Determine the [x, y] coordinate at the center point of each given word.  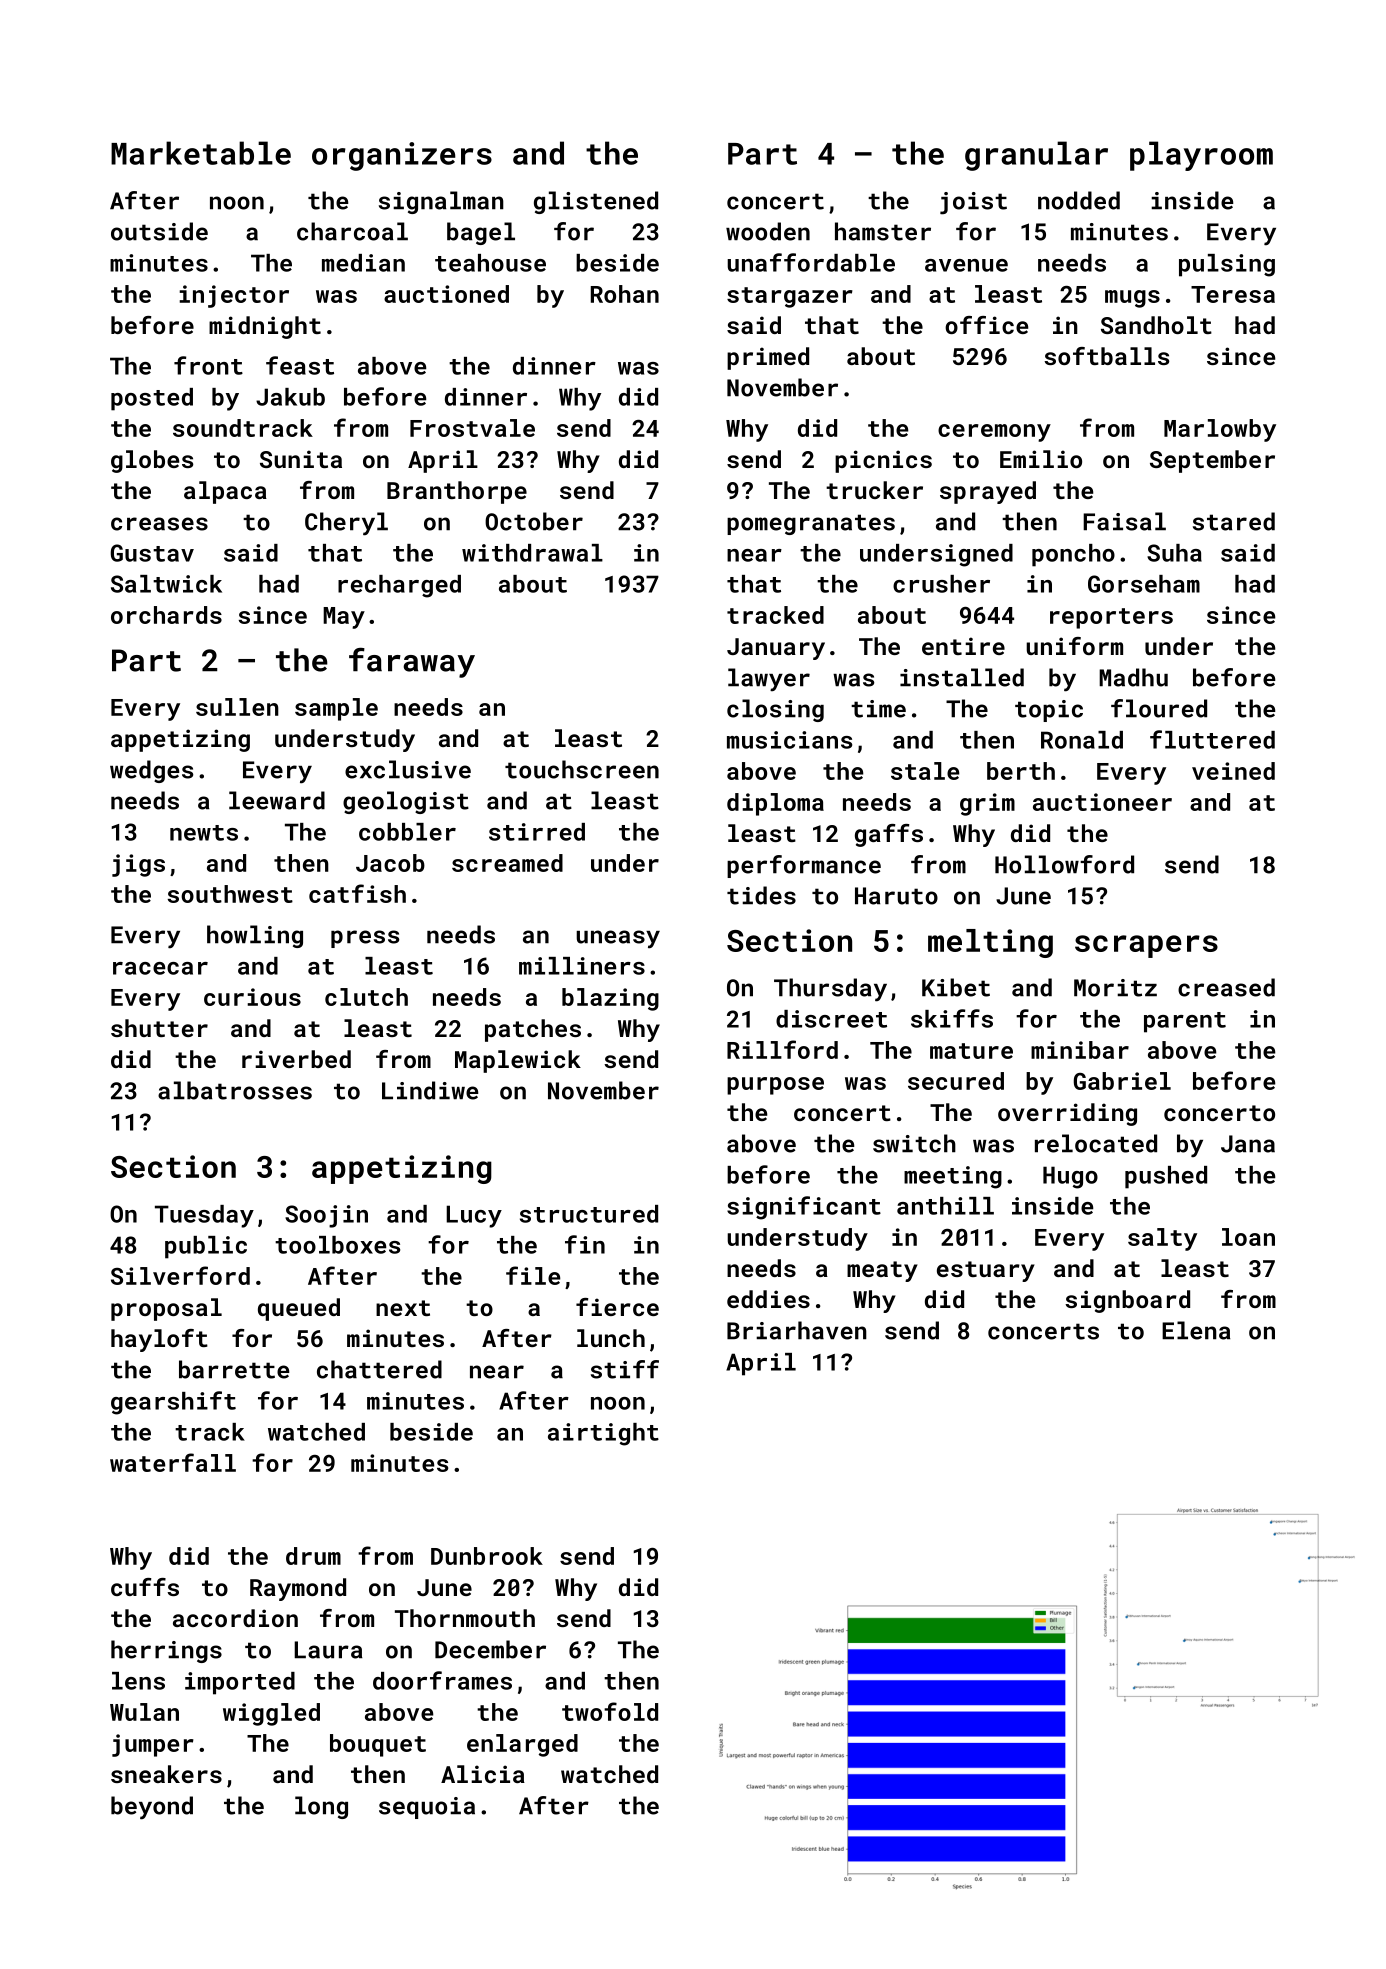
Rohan [625, 294]
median [363, 263]
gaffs [889, 835]
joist [973, 203]
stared [1234, 521]
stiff [625, 1369]
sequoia [427, 1808]
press [365, 939]
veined [1233, 771]
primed [768, 358]
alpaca [225, 492]
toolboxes [337, 1245]
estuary [986, 1271]
